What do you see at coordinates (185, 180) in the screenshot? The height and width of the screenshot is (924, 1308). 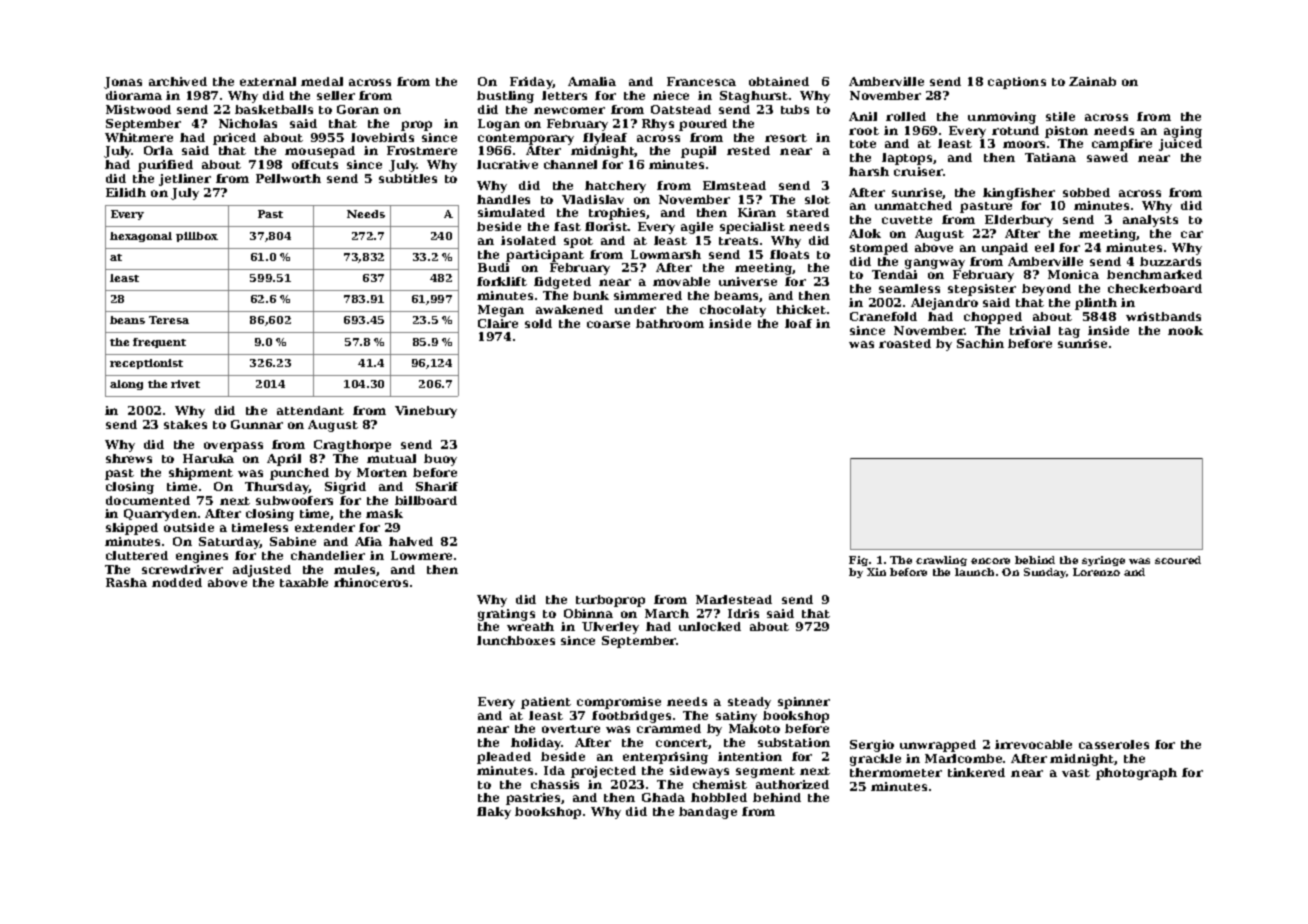 I see `jetliner` at bounding box center [185, 180].
